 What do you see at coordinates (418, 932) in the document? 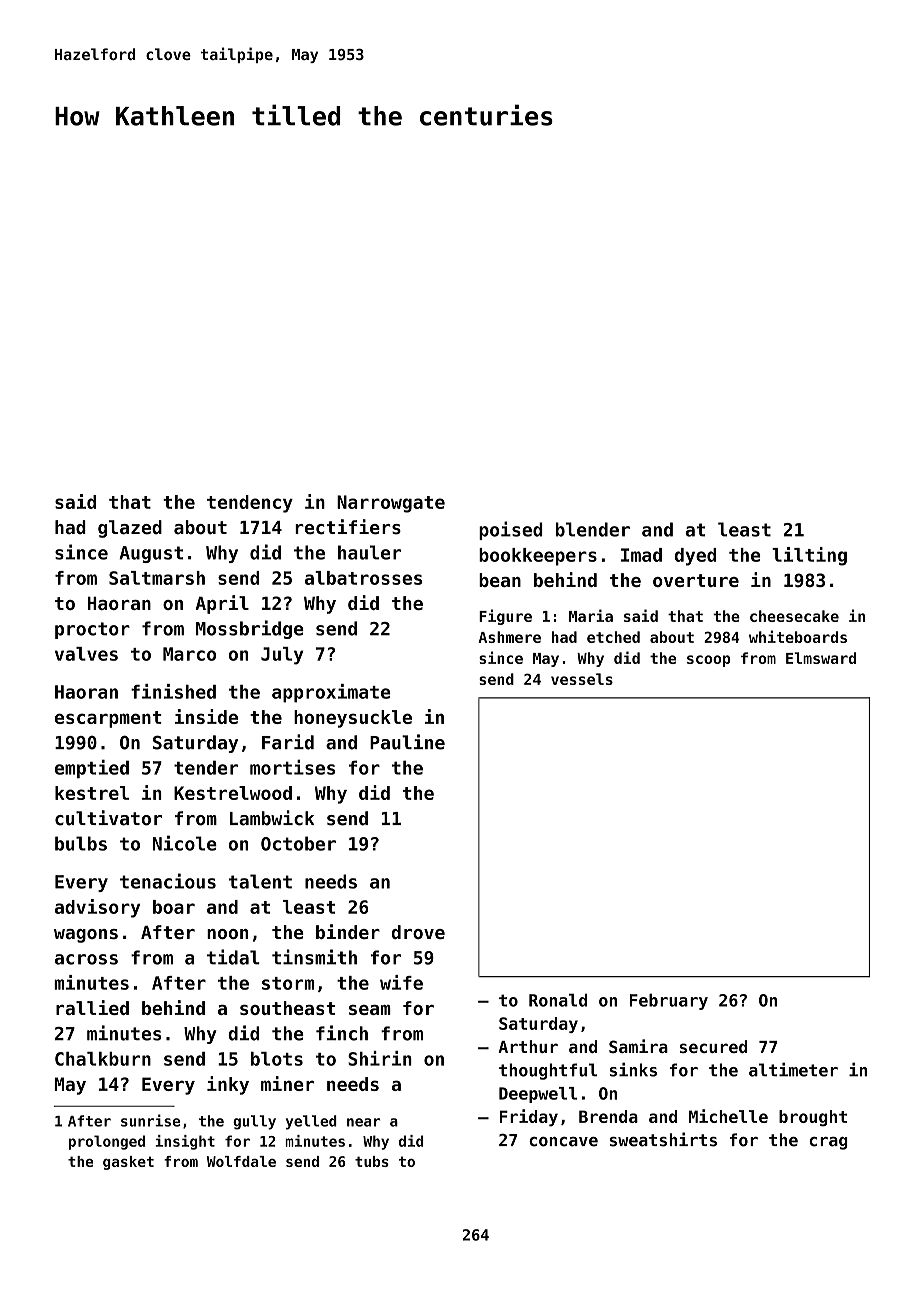
I see `drove` at bounding box center [418, 932].
